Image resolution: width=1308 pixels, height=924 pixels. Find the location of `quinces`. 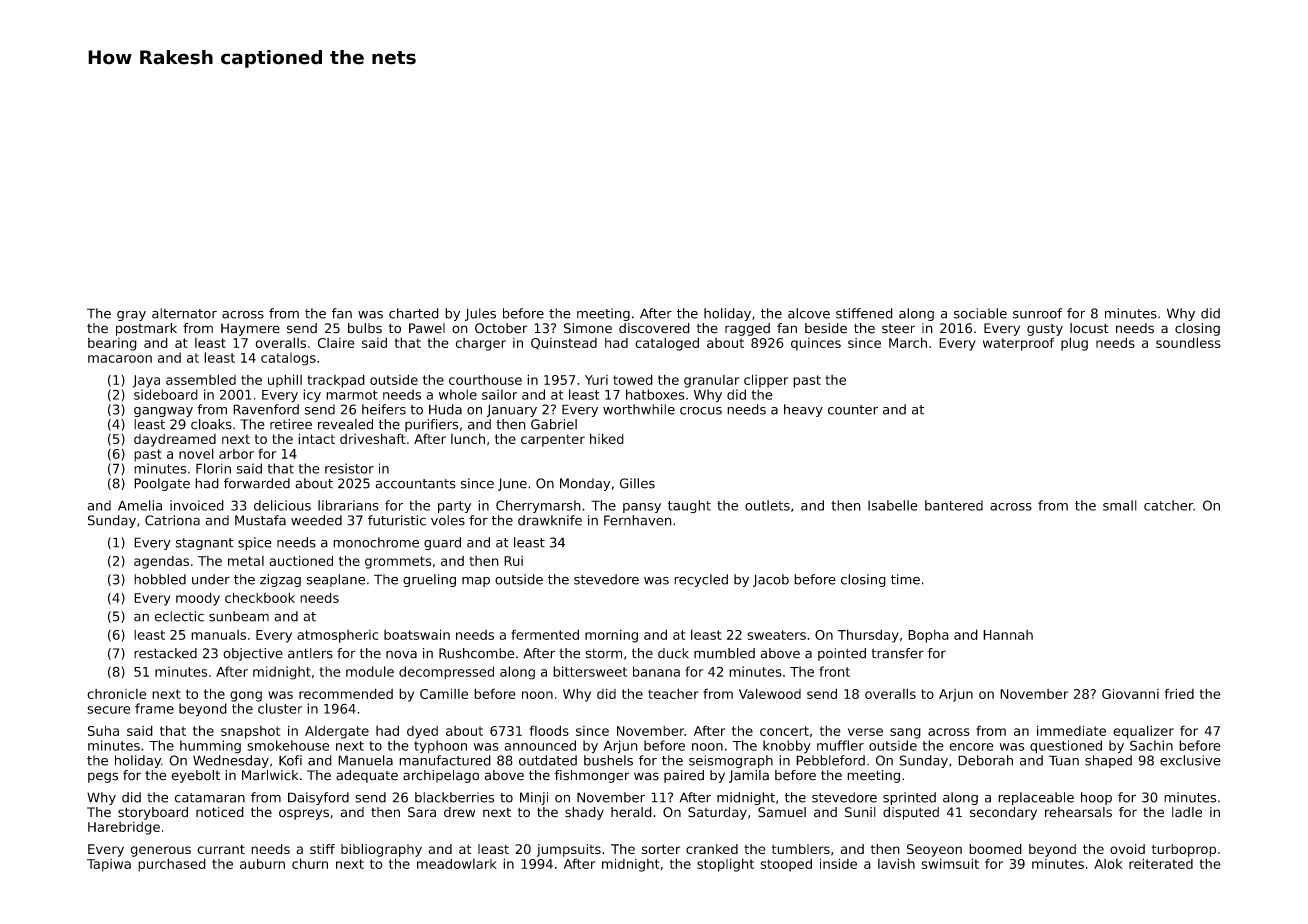

quinces is located at coordinates (816, 344).
